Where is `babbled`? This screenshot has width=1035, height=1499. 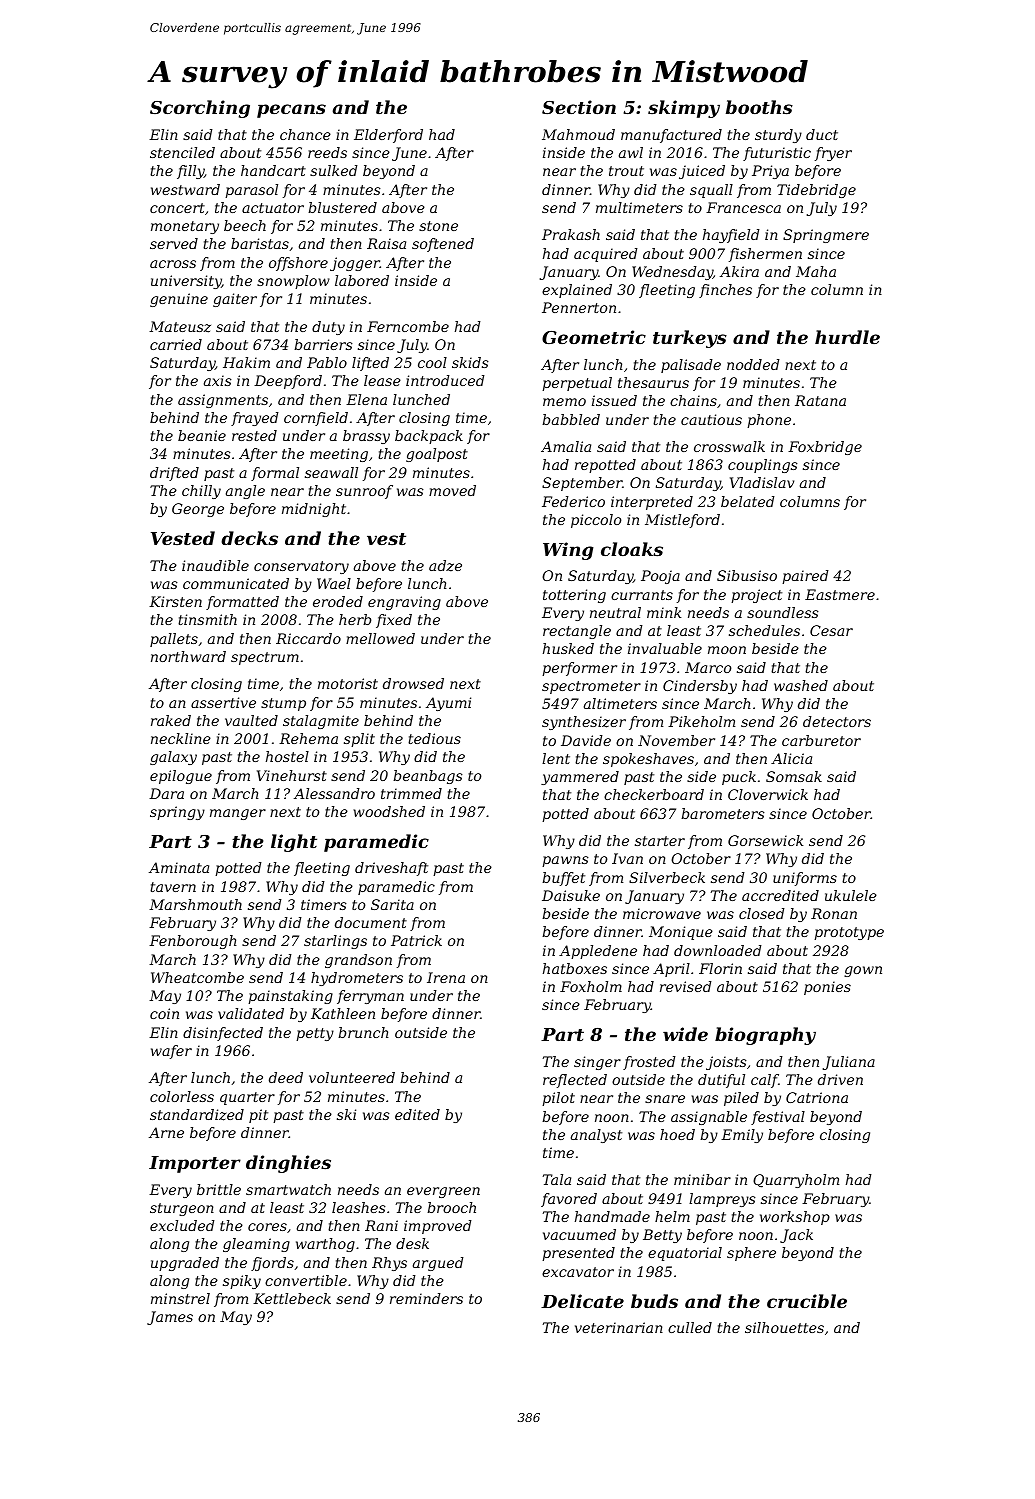
babbled is located at coordinates (571, 419).
